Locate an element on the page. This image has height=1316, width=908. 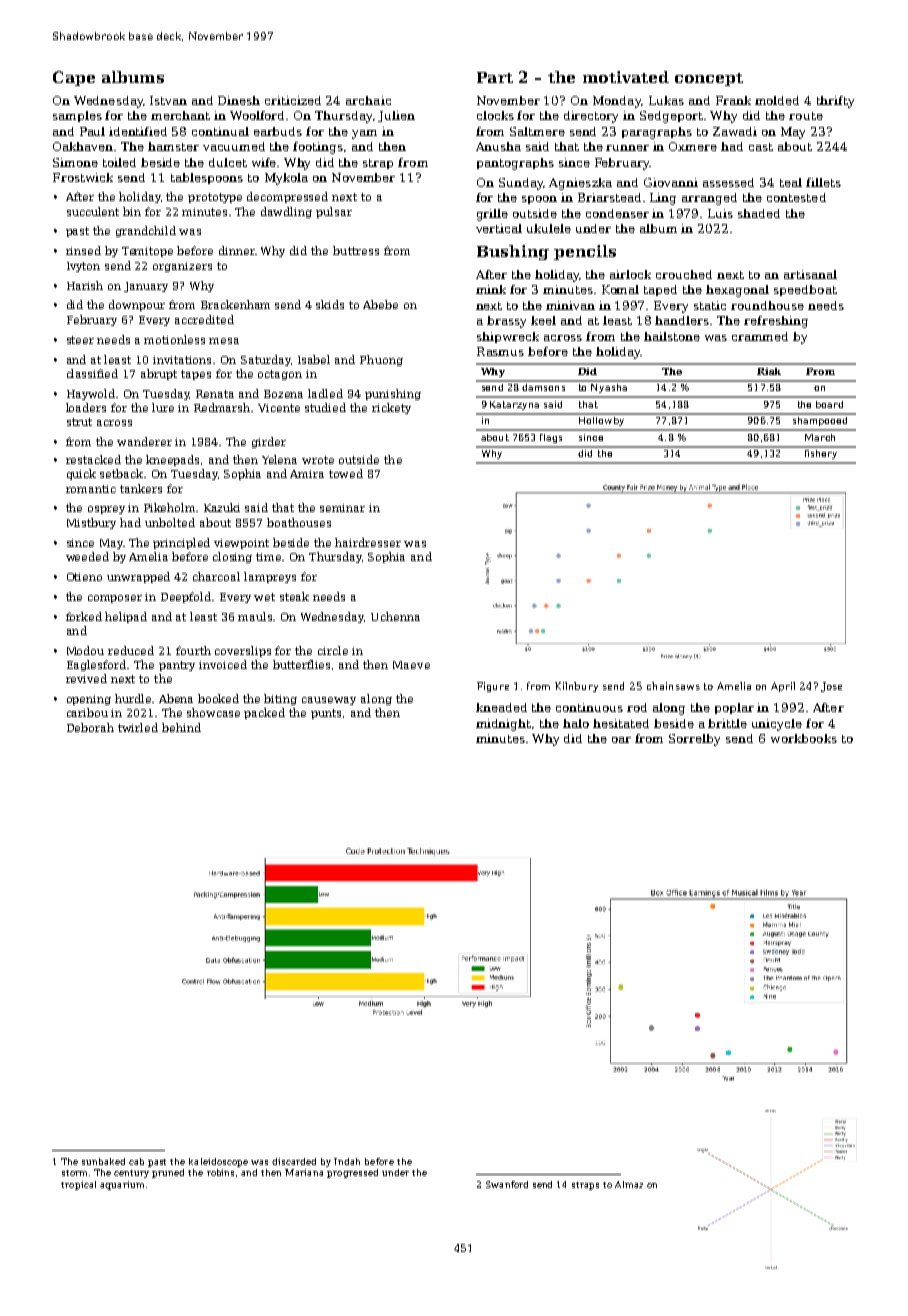
Deborah is located at coordinates (90, 727).
